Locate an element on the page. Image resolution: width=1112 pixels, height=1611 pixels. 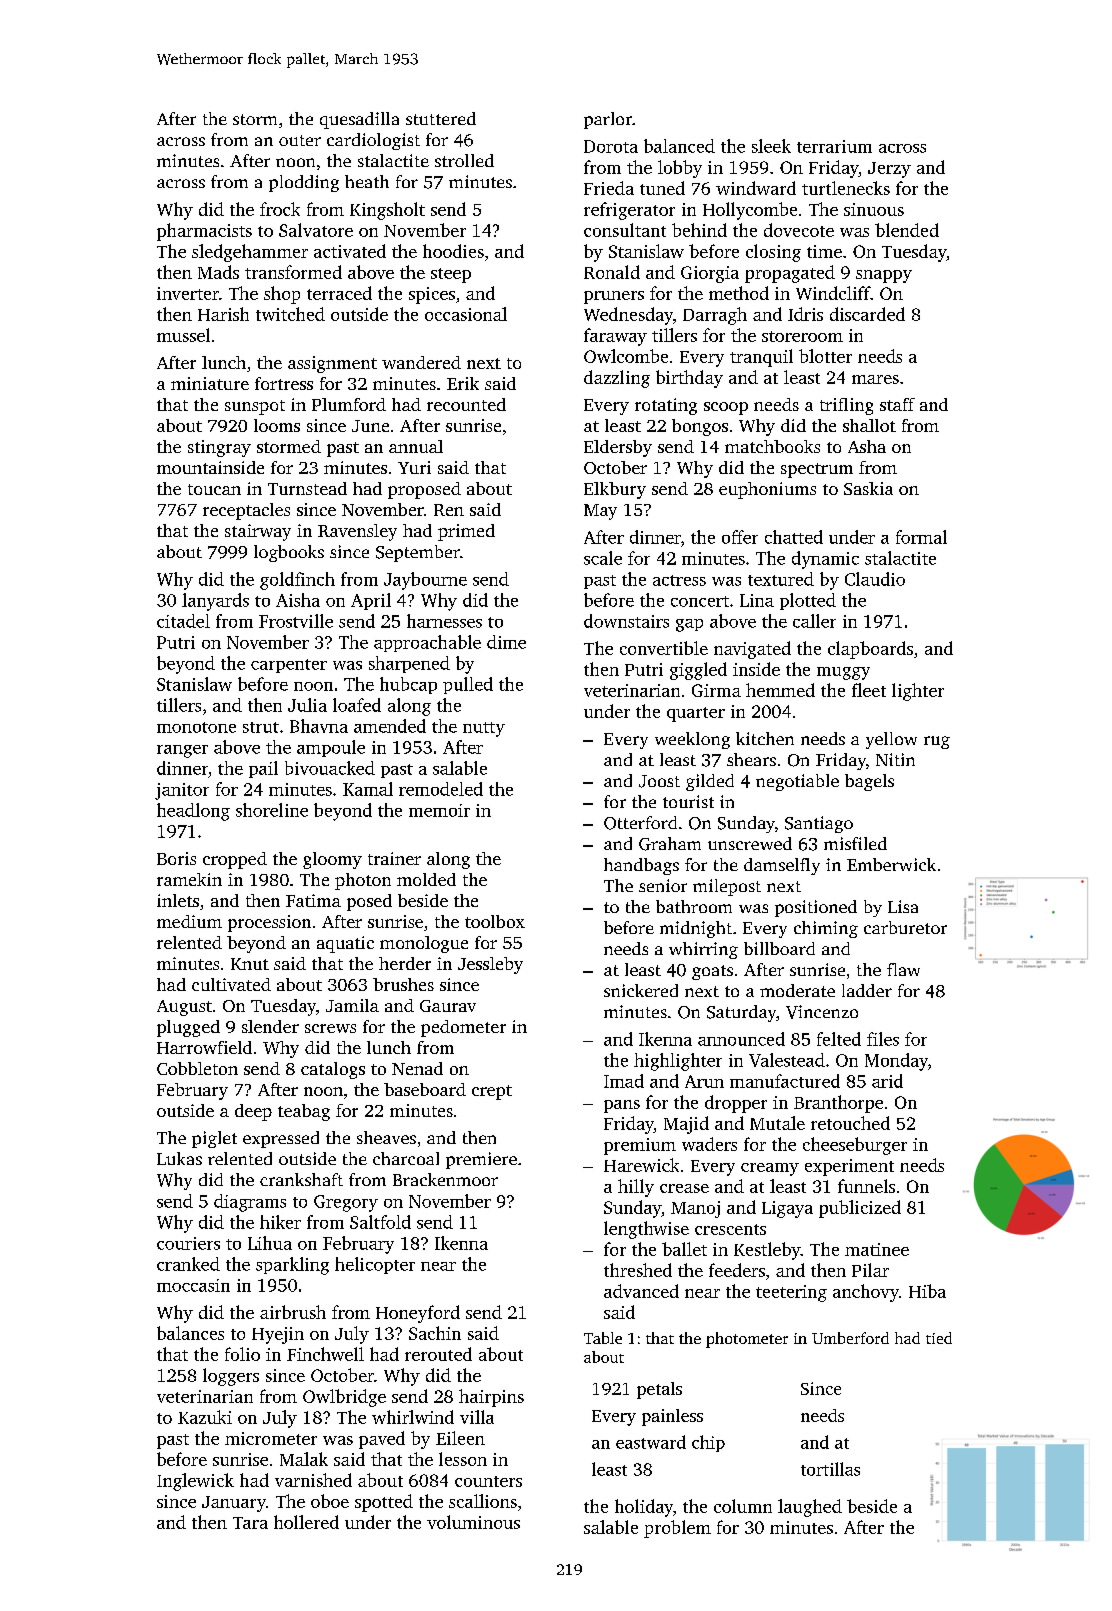
pharmacists is located at coordinates (204, 232).
